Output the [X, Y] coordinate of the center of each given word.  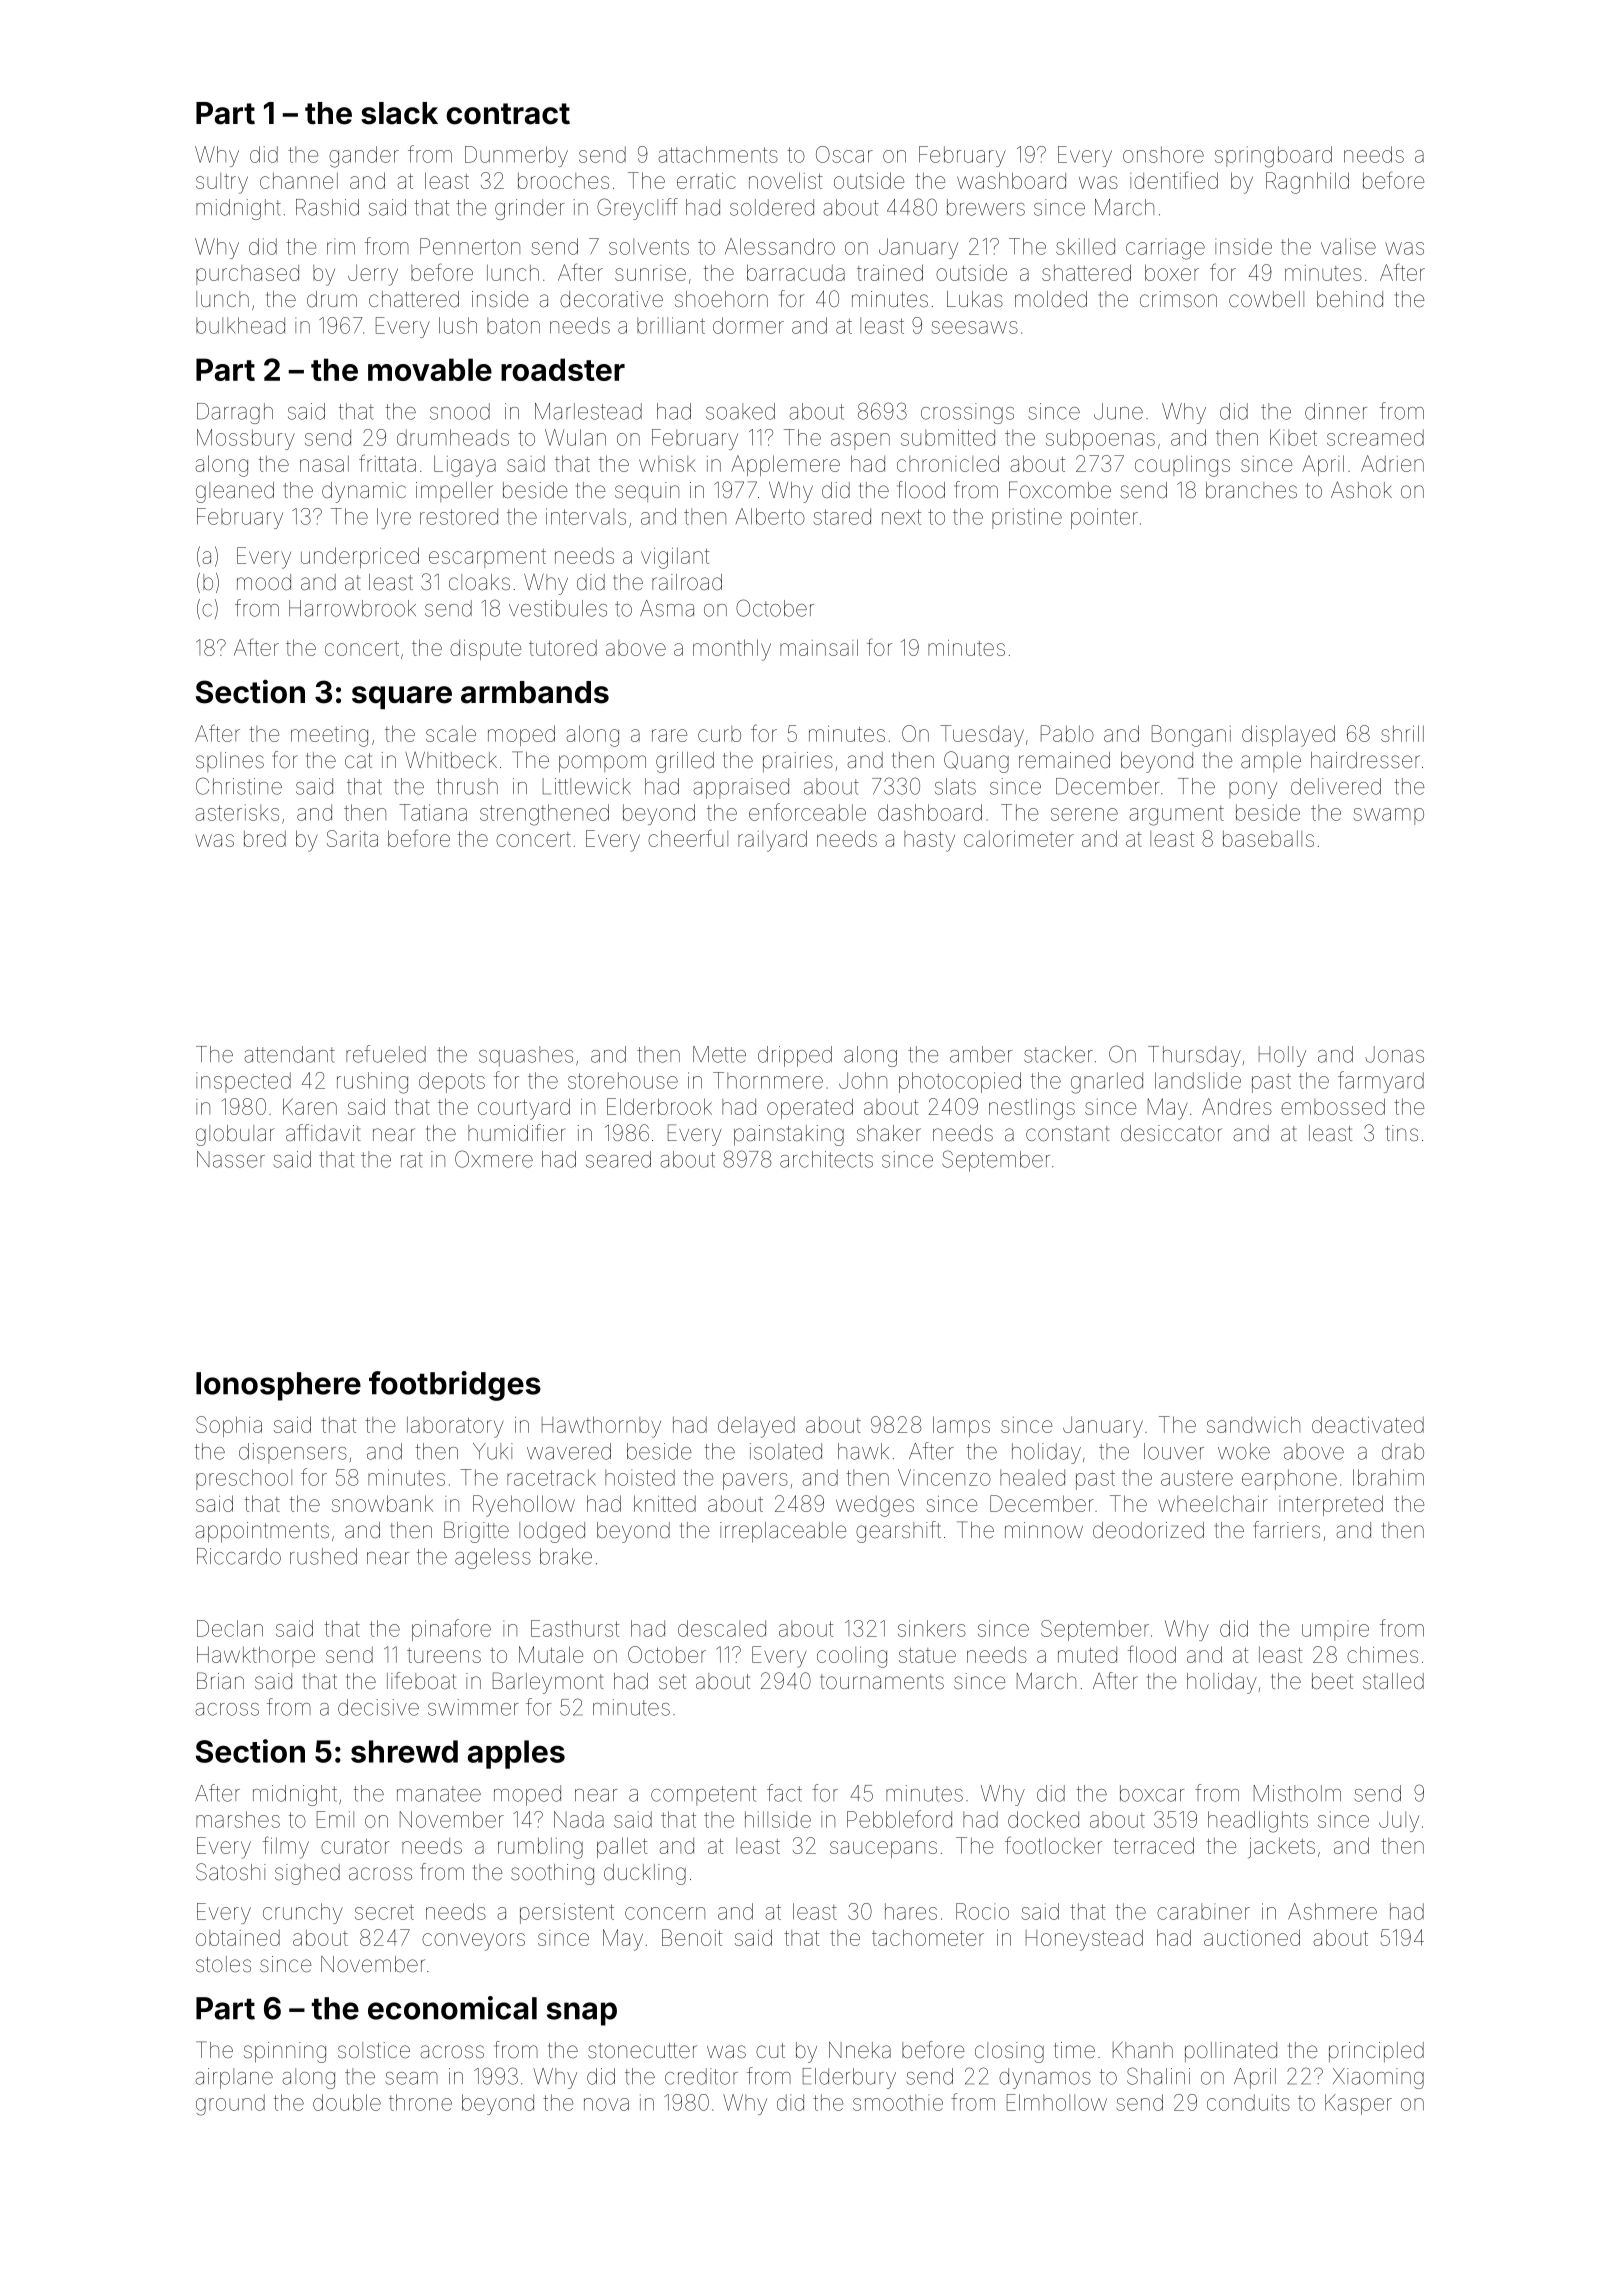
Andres [1237, 1106]
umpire [1335, 1630]
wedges [875, 1506]
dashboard [930, 812]
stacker [1058, 1054]
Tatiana [433, 812]
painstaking [789, 1135]
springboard [1273, 157]
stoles [223, 1964]
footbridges [455, 1386]
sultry [222, 183]
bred [265, 839]
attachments [718, 154]
